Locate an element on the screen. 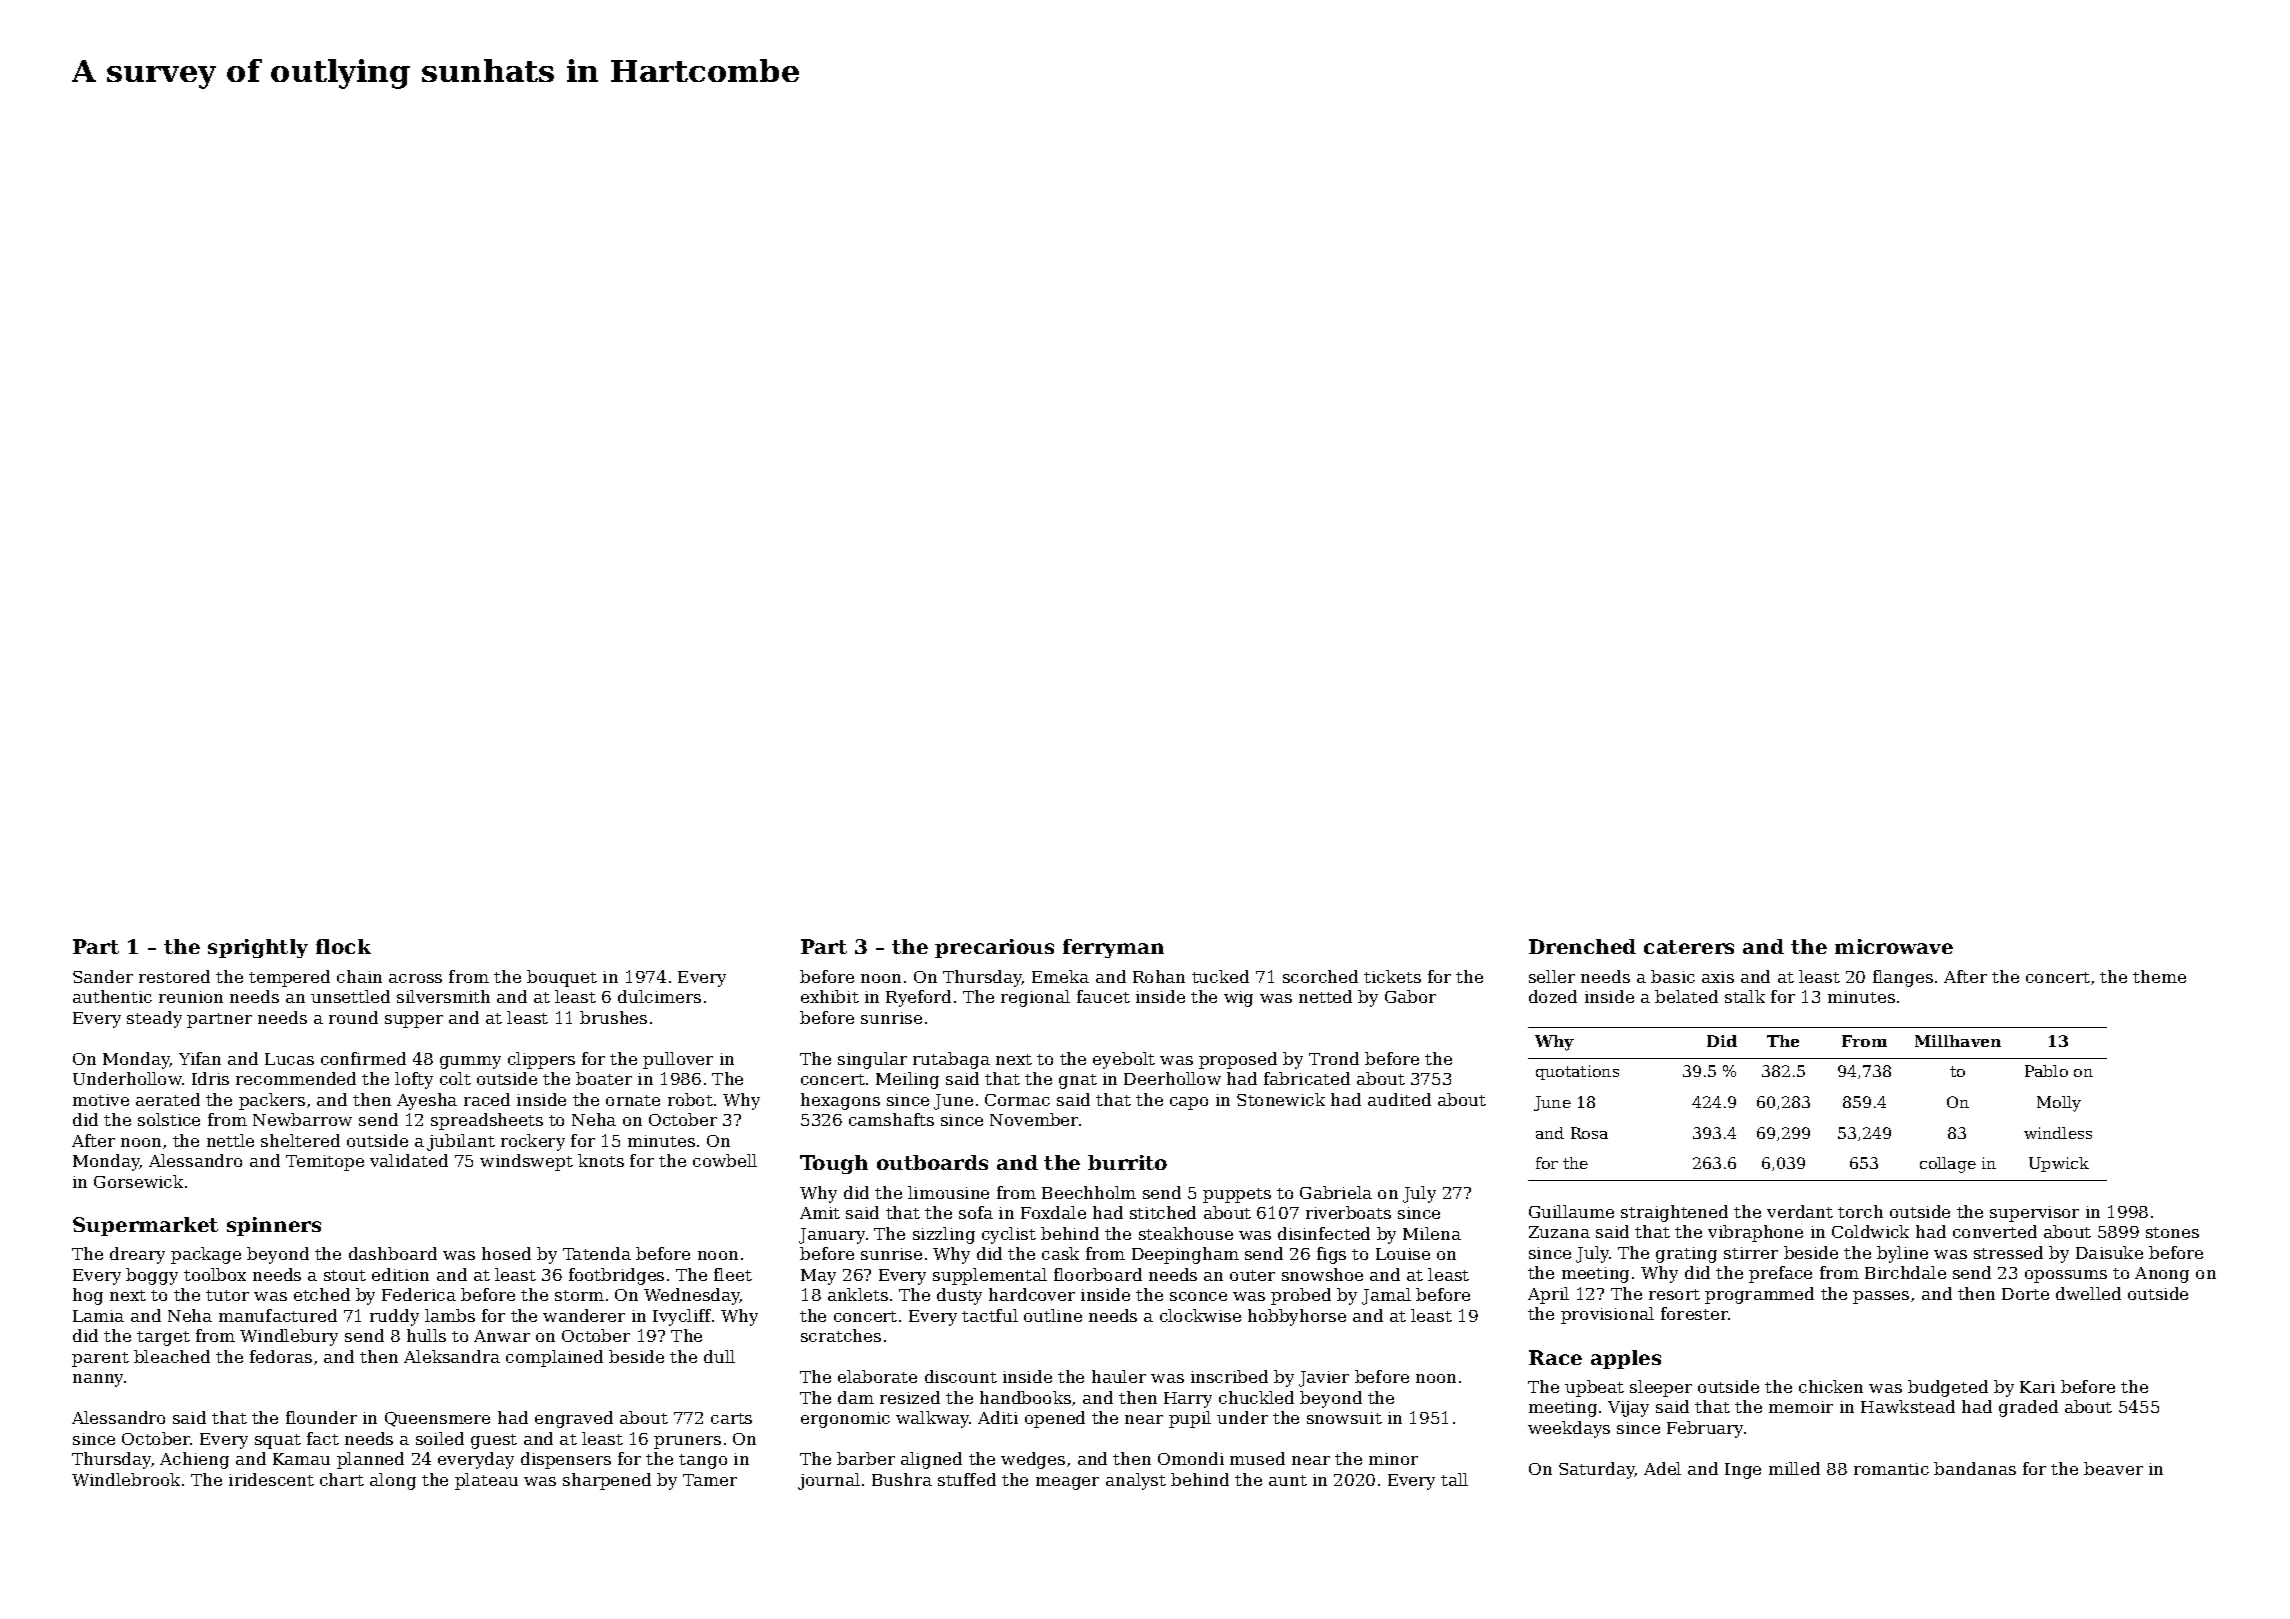 This screenshot has width=2290, height=1619. Achieng is located at coordinates (194, 1460).
